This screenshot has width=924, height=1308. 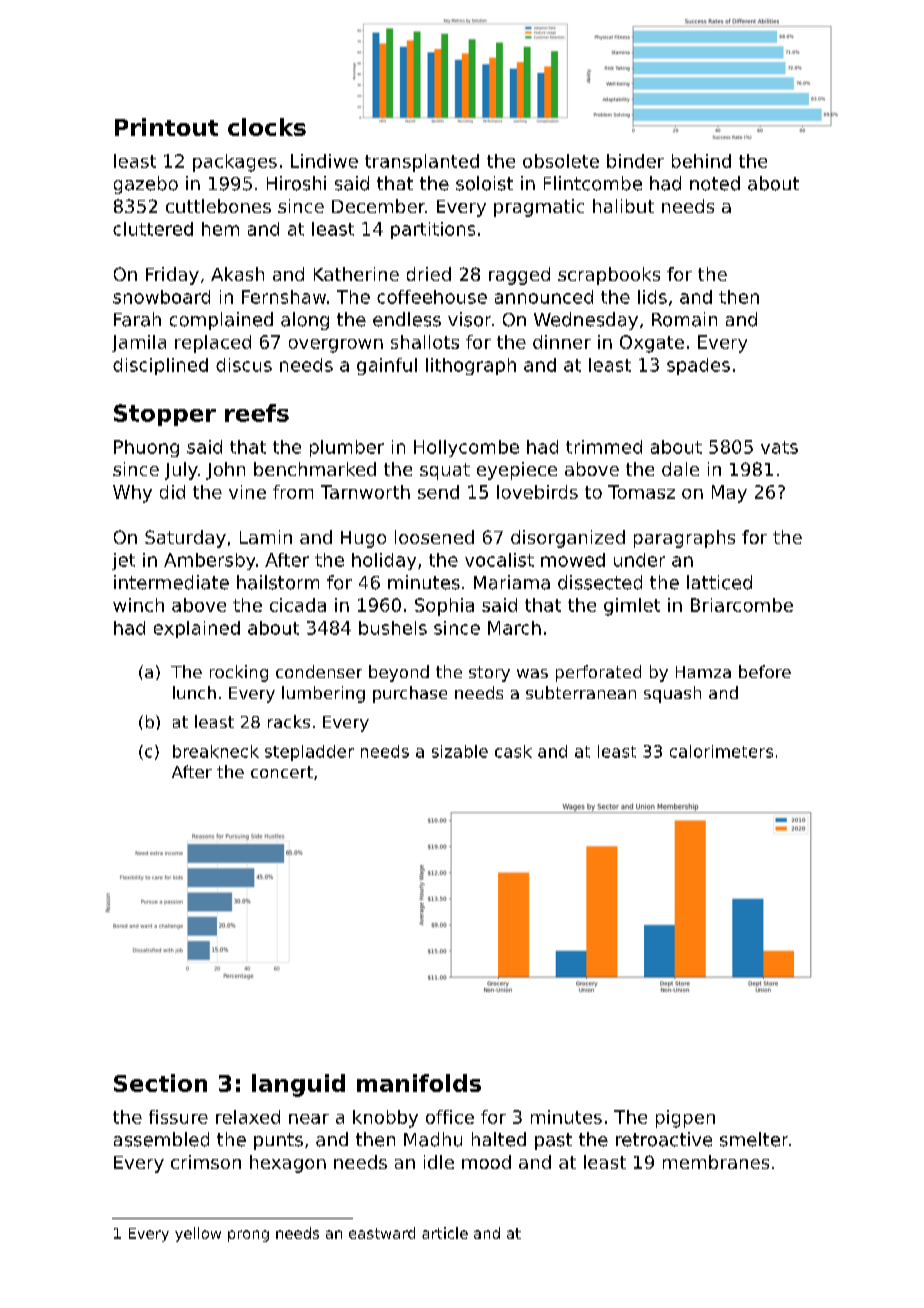 What do you see at coordinates (419, 1083) in the screenshot?
I see `manifolds` at bounding box center [419, 1083].
